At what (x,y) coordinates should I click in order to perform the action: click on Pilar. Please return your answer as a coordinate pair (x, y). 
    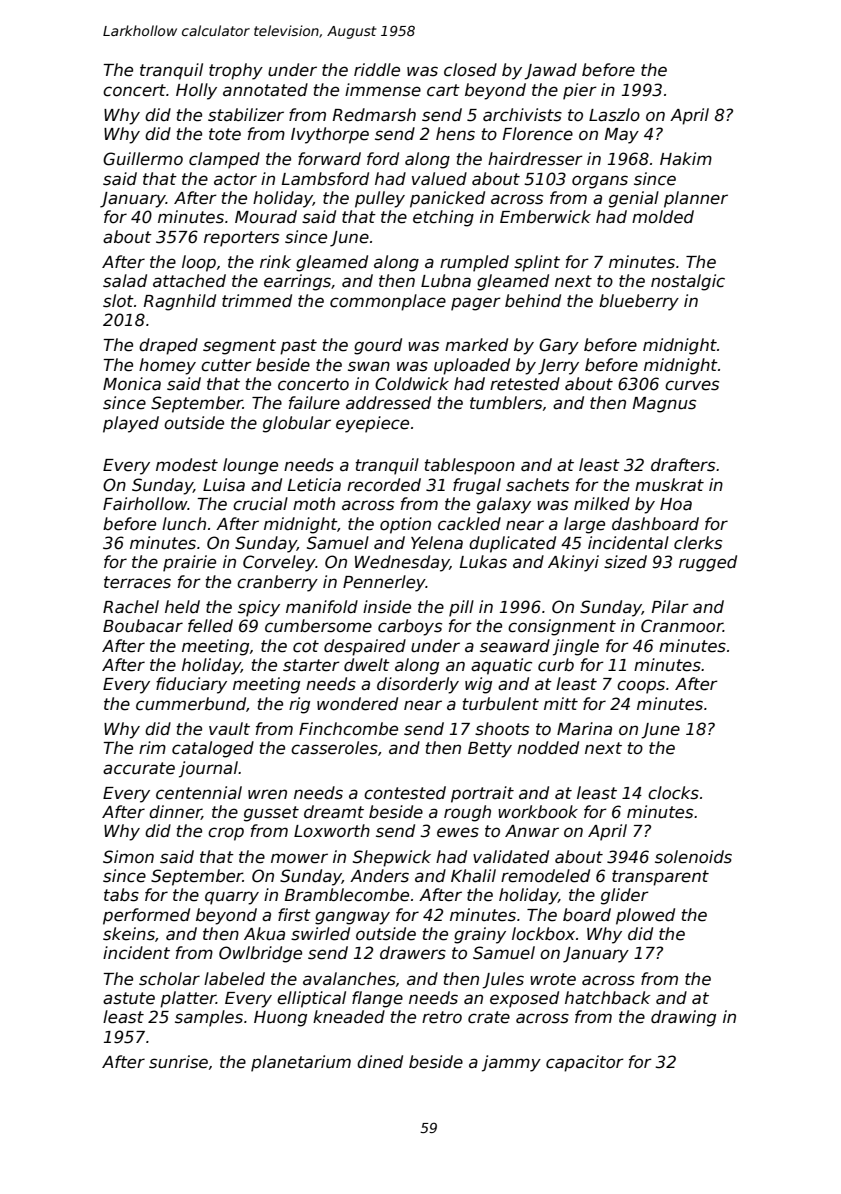
    Looking at the image, I should click on (670, 606).
